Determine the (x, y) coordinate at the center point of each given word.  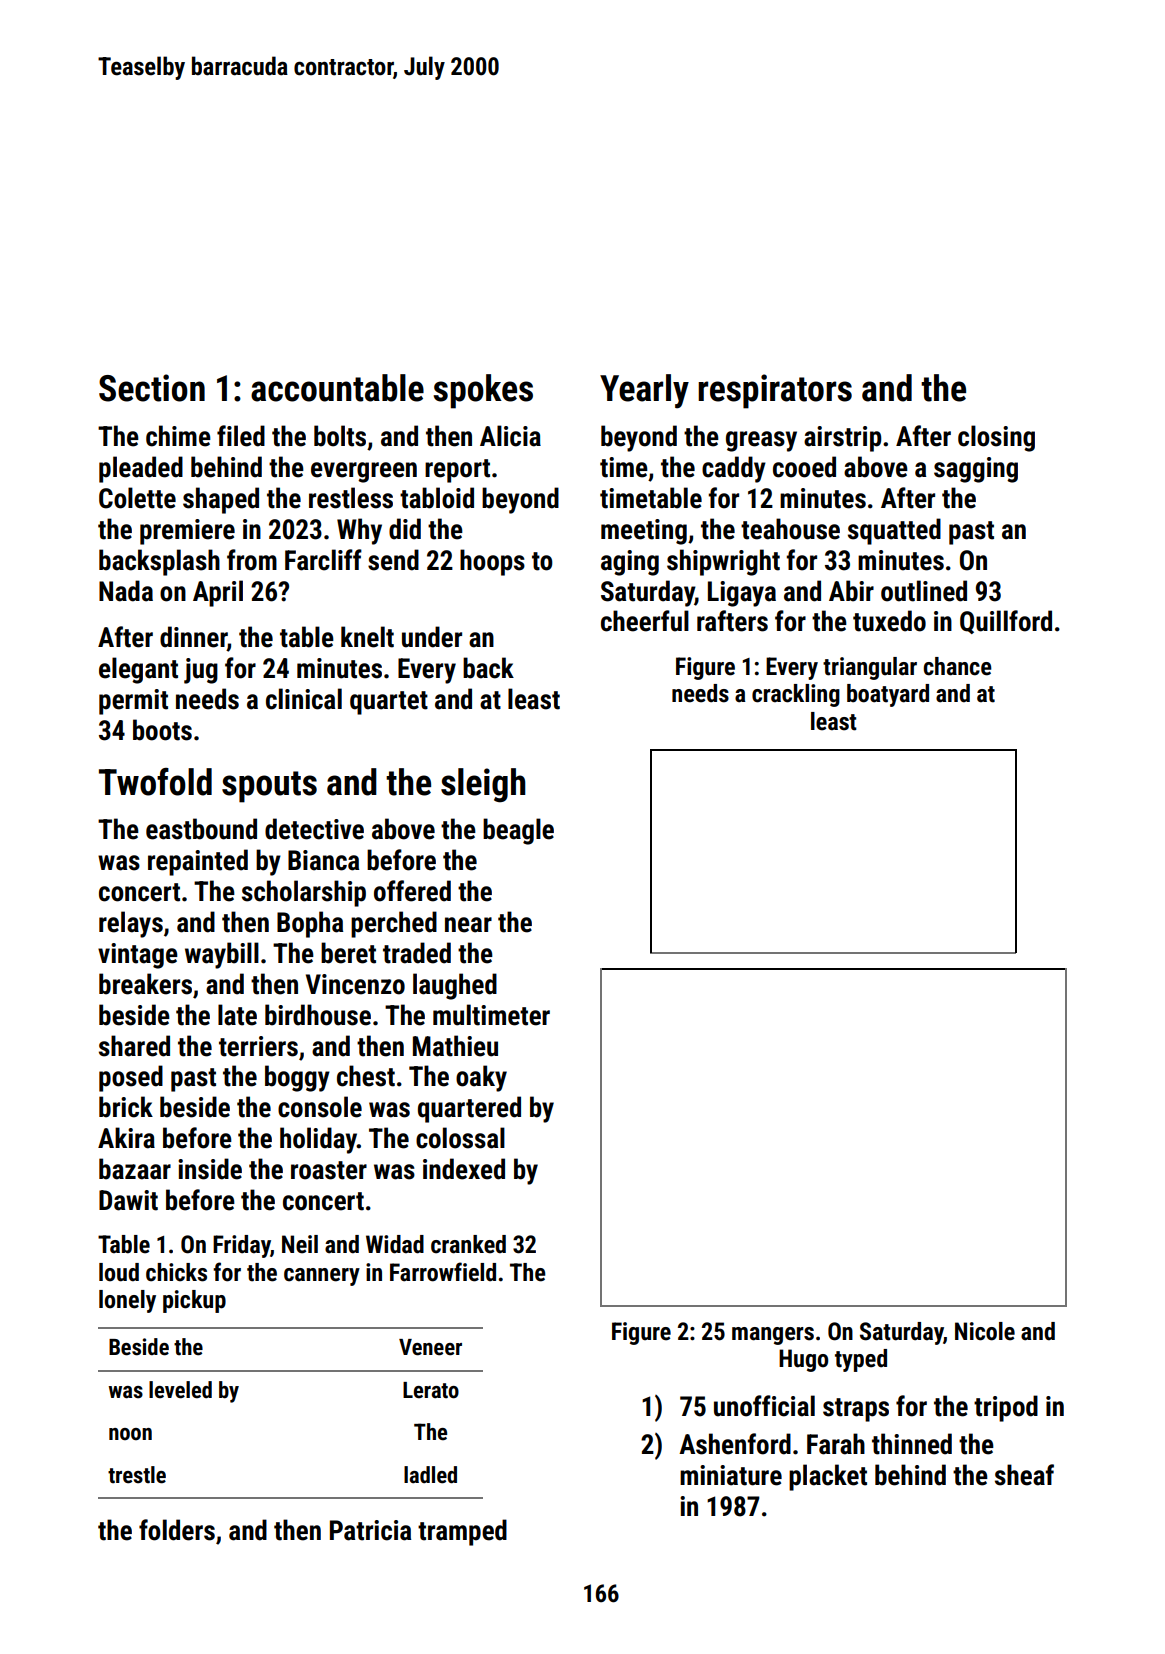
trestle (137, 1475)
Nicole (985, 1331)
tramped (462, 1532)
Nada (126, 591)
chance (957, 666)
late (237, 1015)
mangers (773, 1336)
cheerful (645, 621)
